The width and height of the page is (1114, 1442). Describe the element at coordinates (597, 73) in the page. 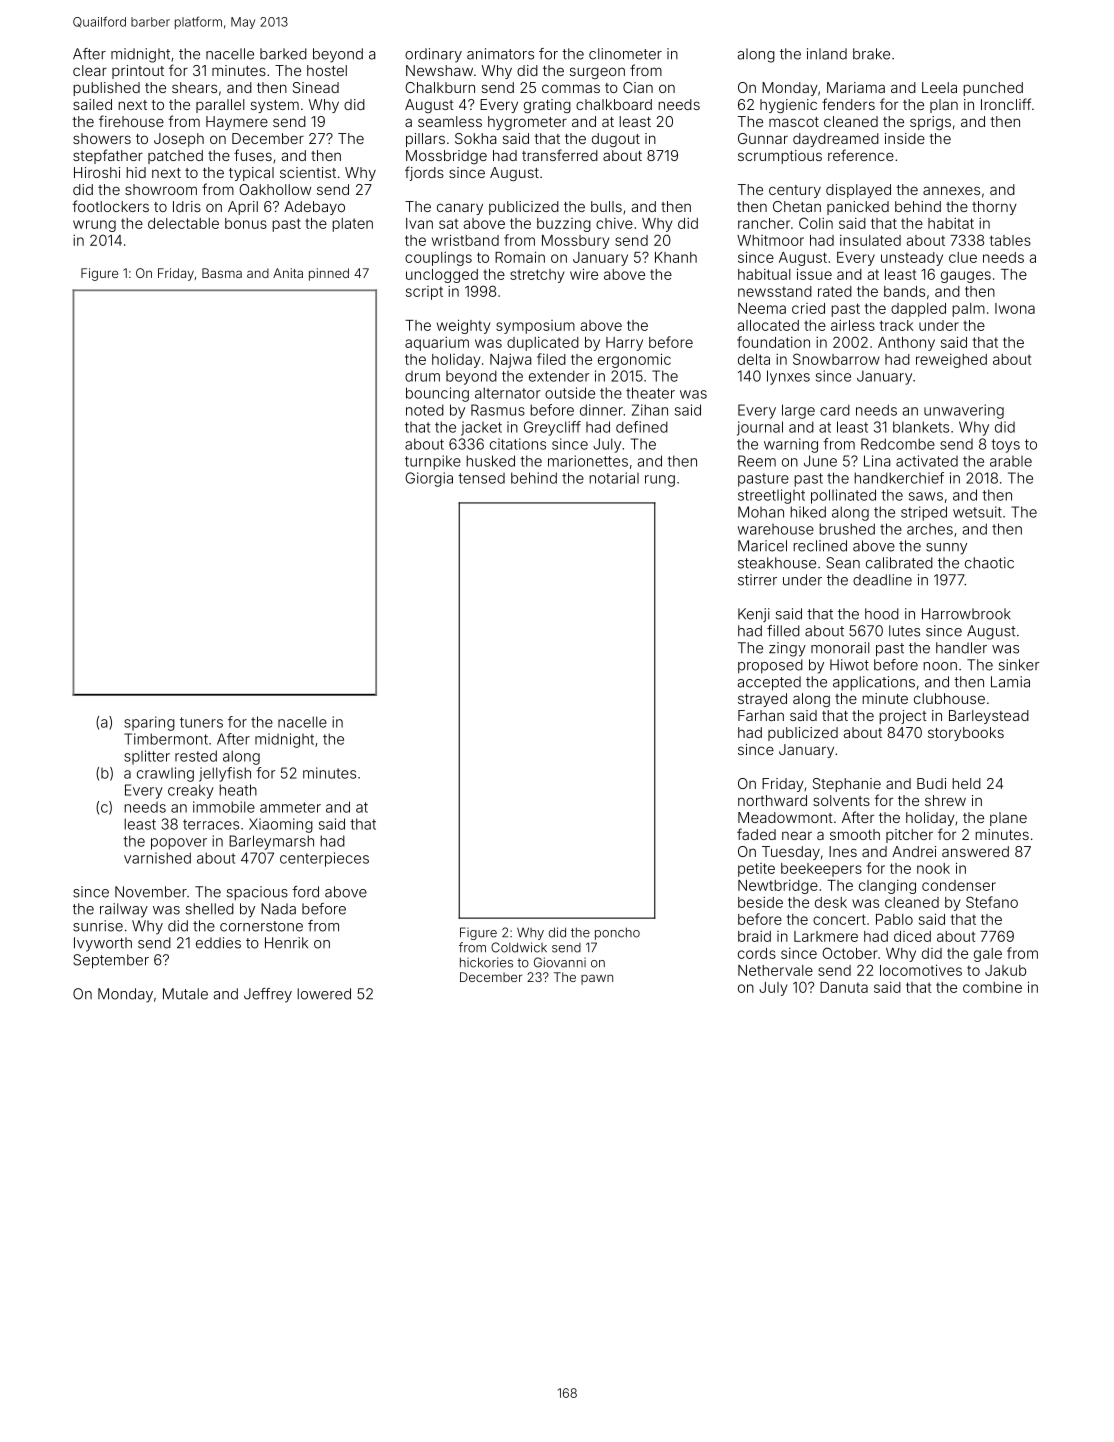

I see `surgeon` at that location.
